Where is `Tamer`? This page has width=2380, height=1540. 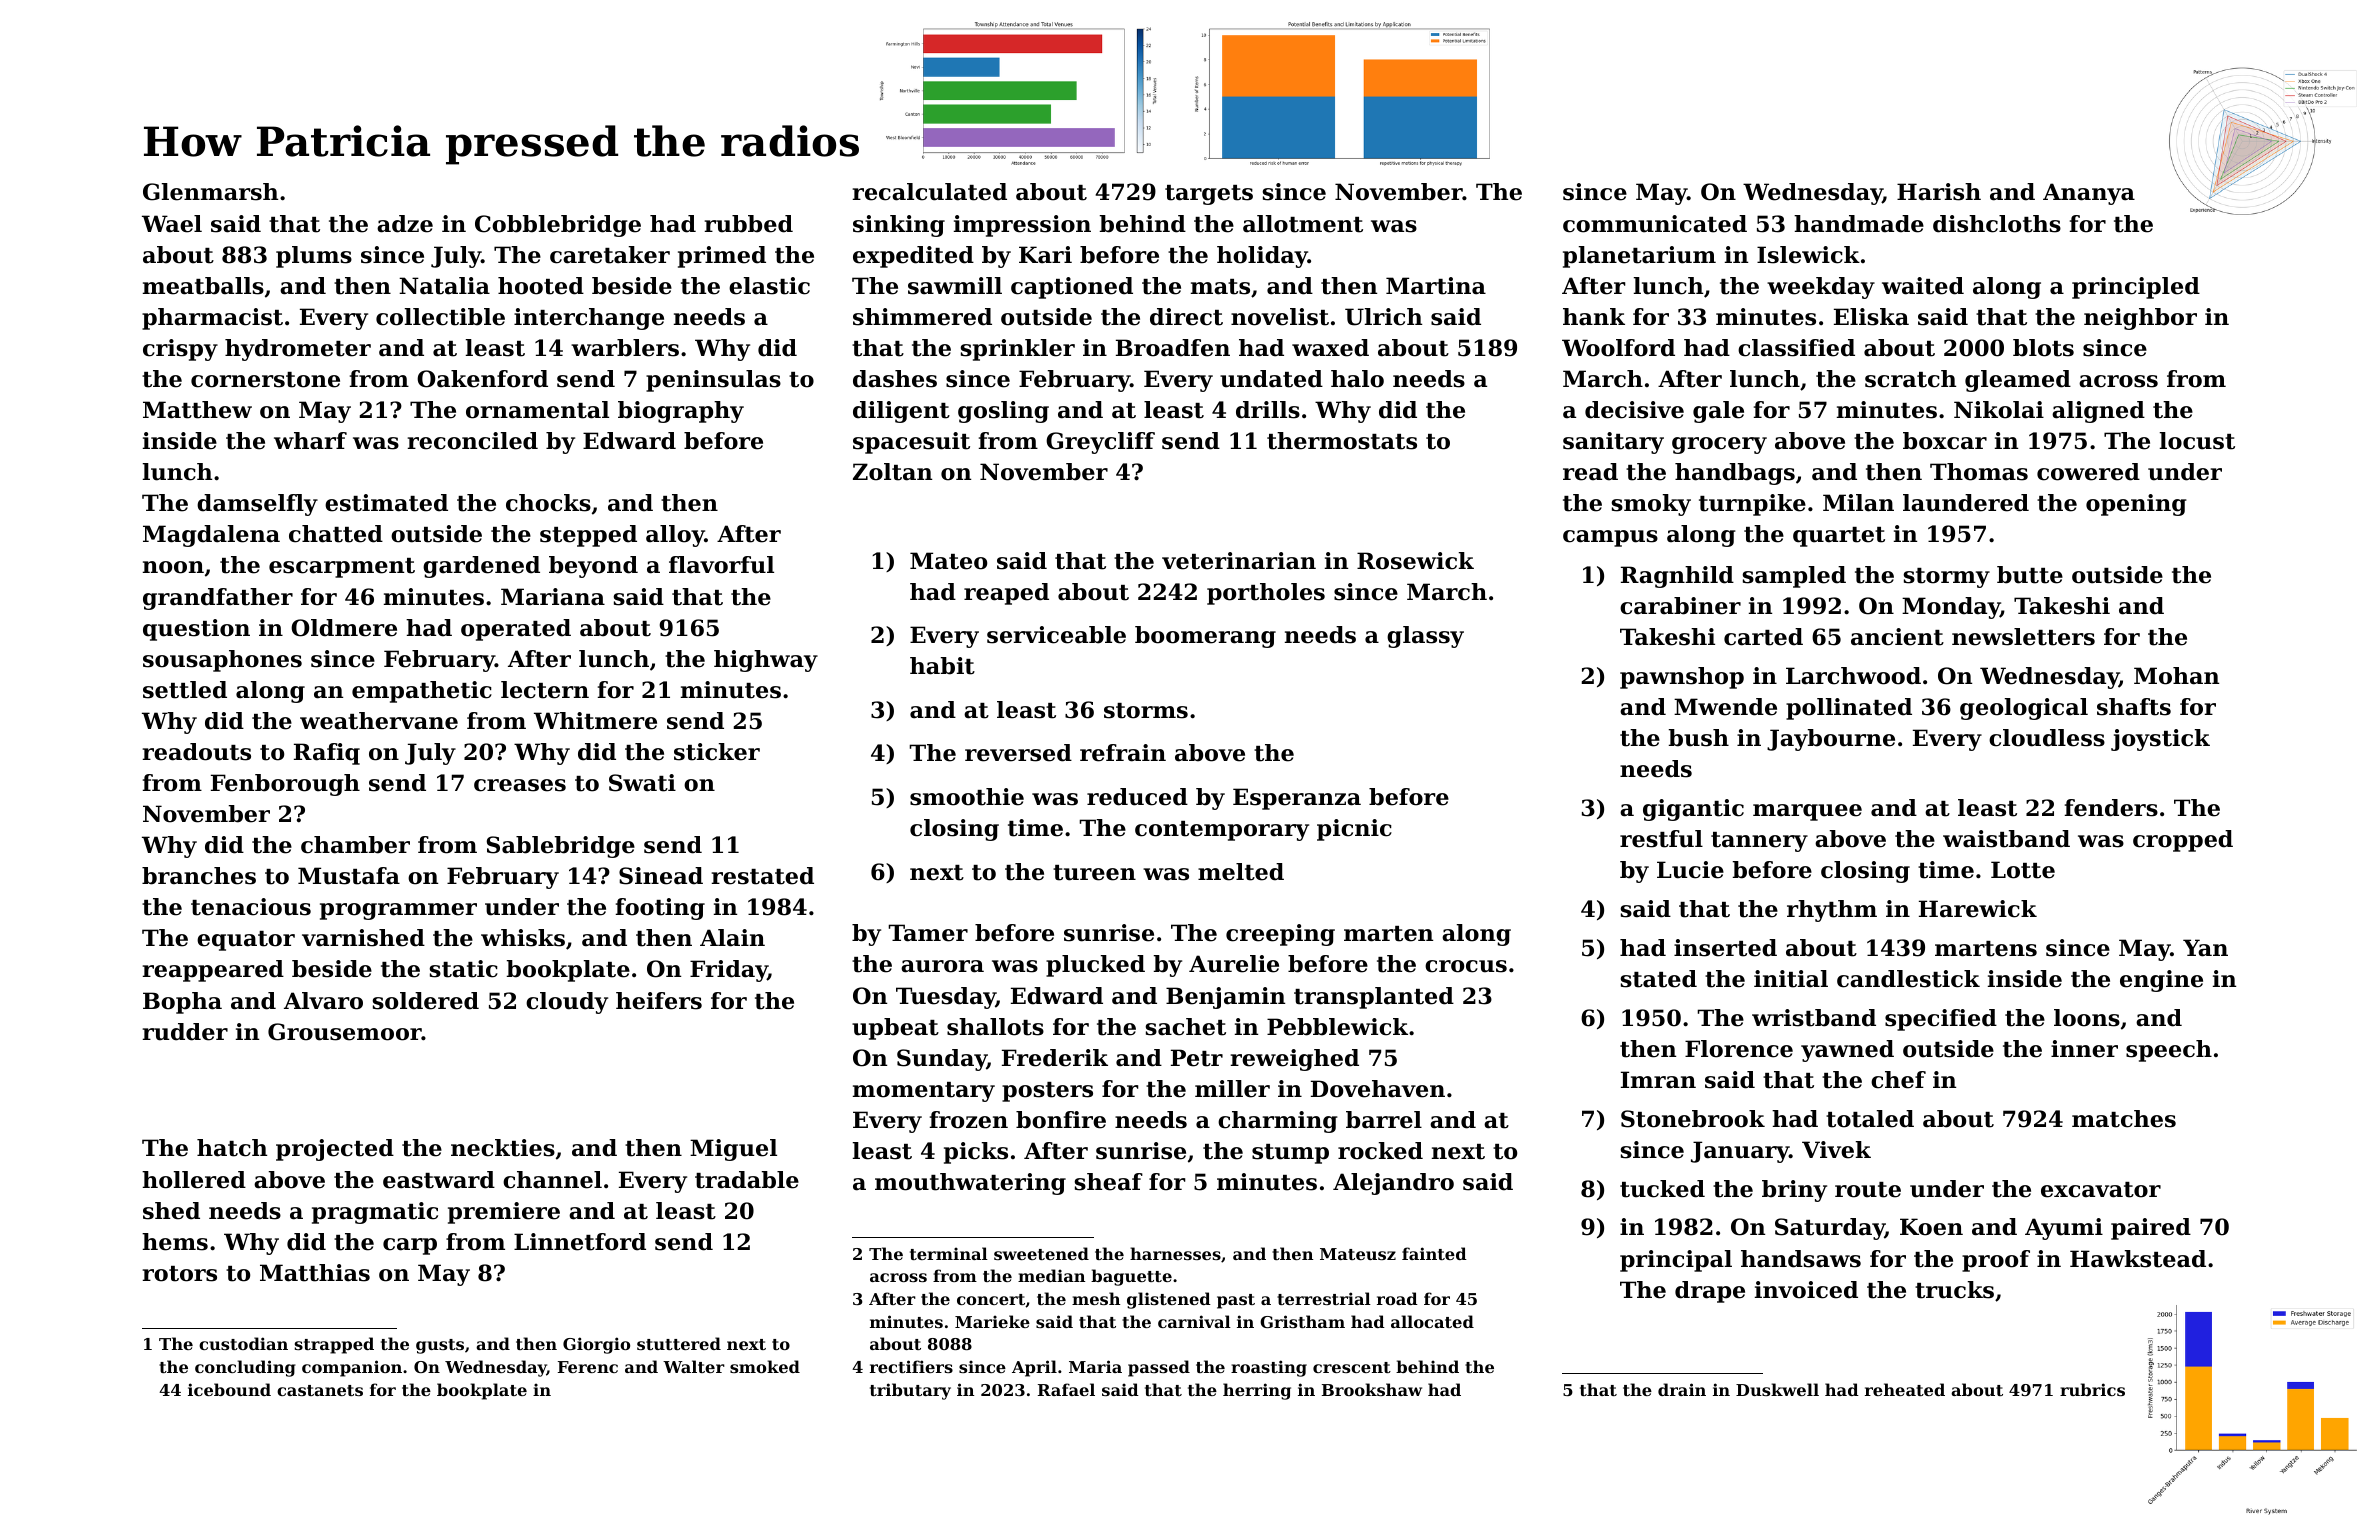 Tamer is located at coordinates (928, 933).
